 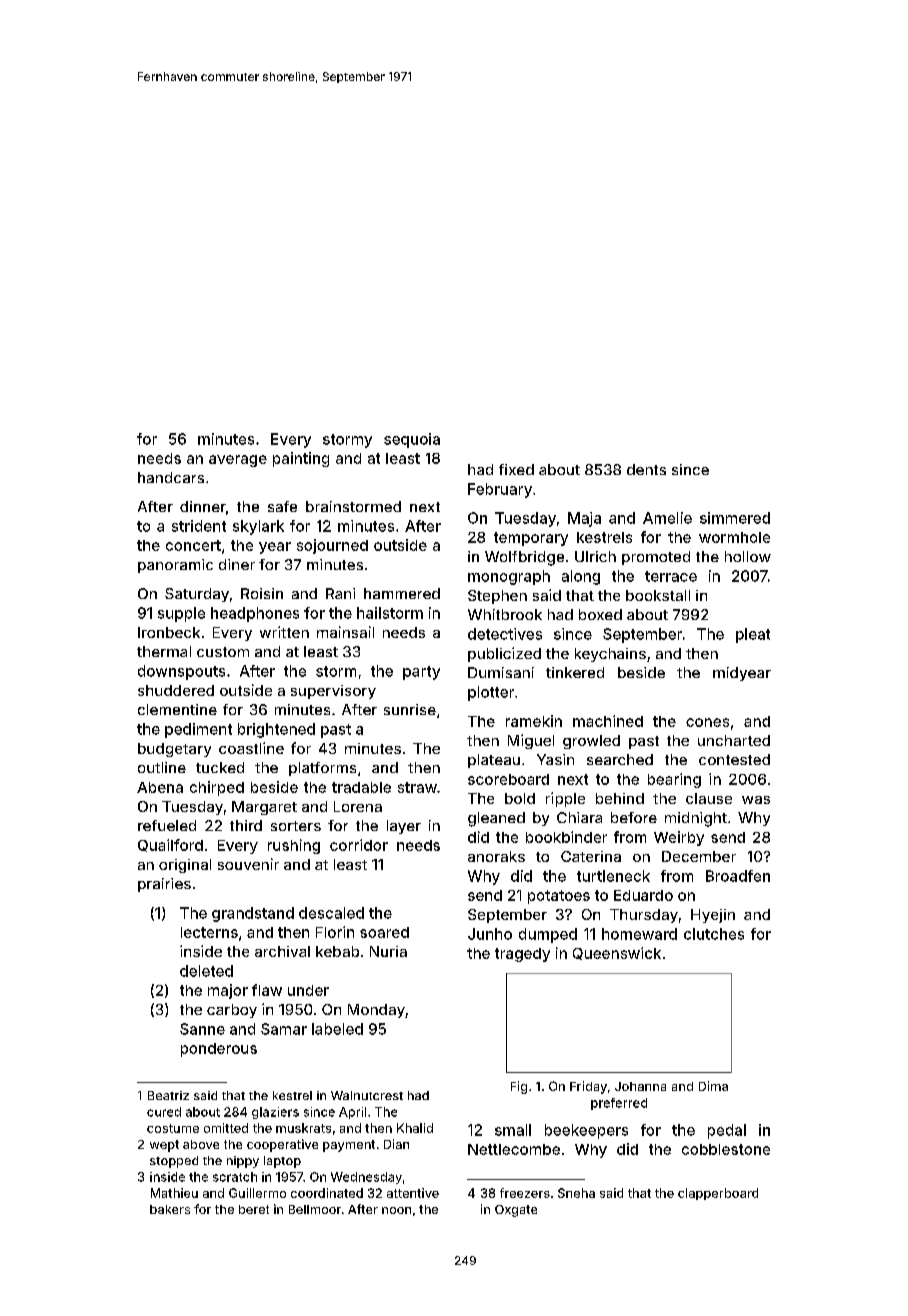 What do you see at coordinates (209, 932) in the screenshot?
I see `lecterns` at bounding box center [209, 932].
